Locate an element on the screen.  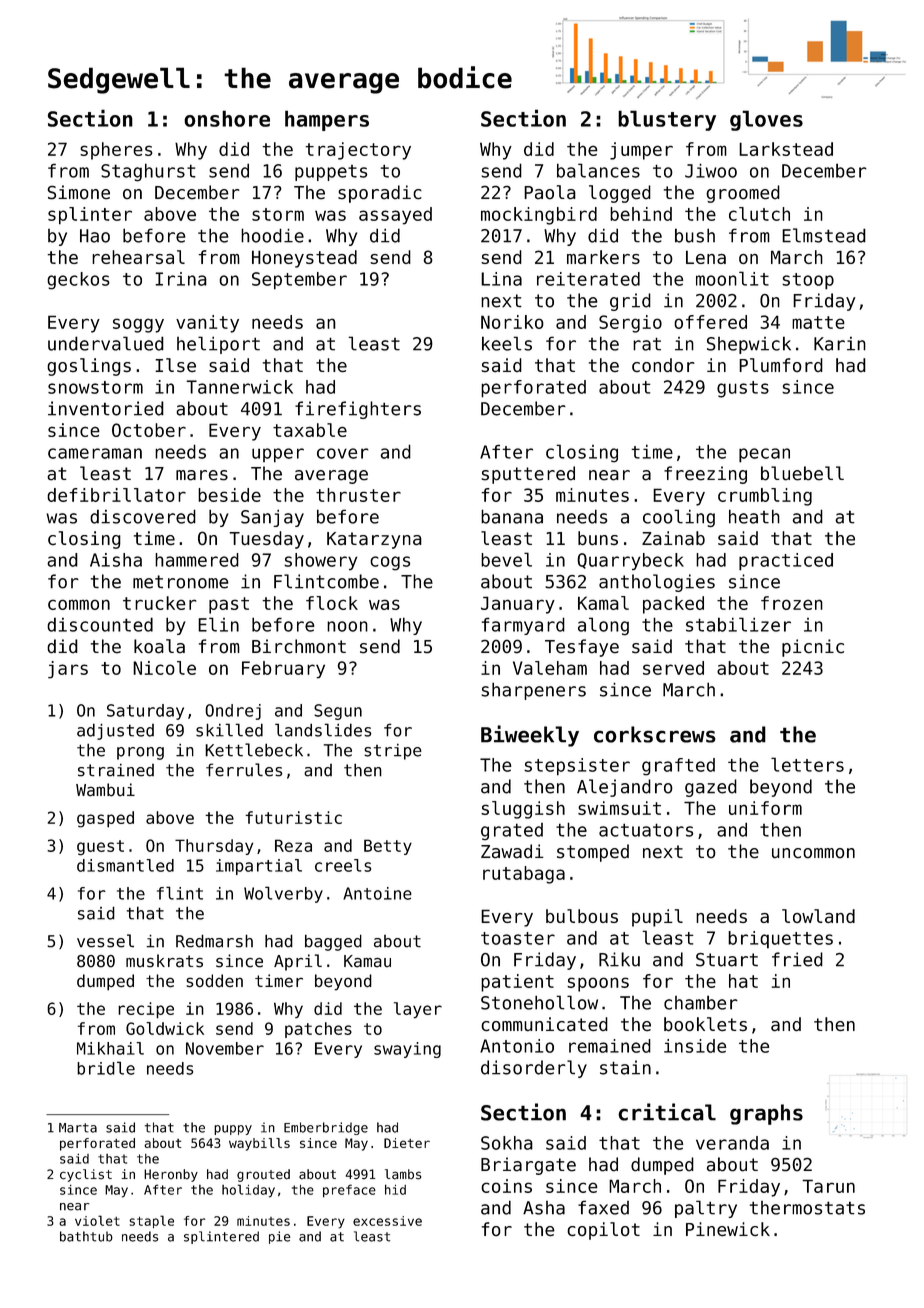
discounted is located at coordinates (100, 624).
